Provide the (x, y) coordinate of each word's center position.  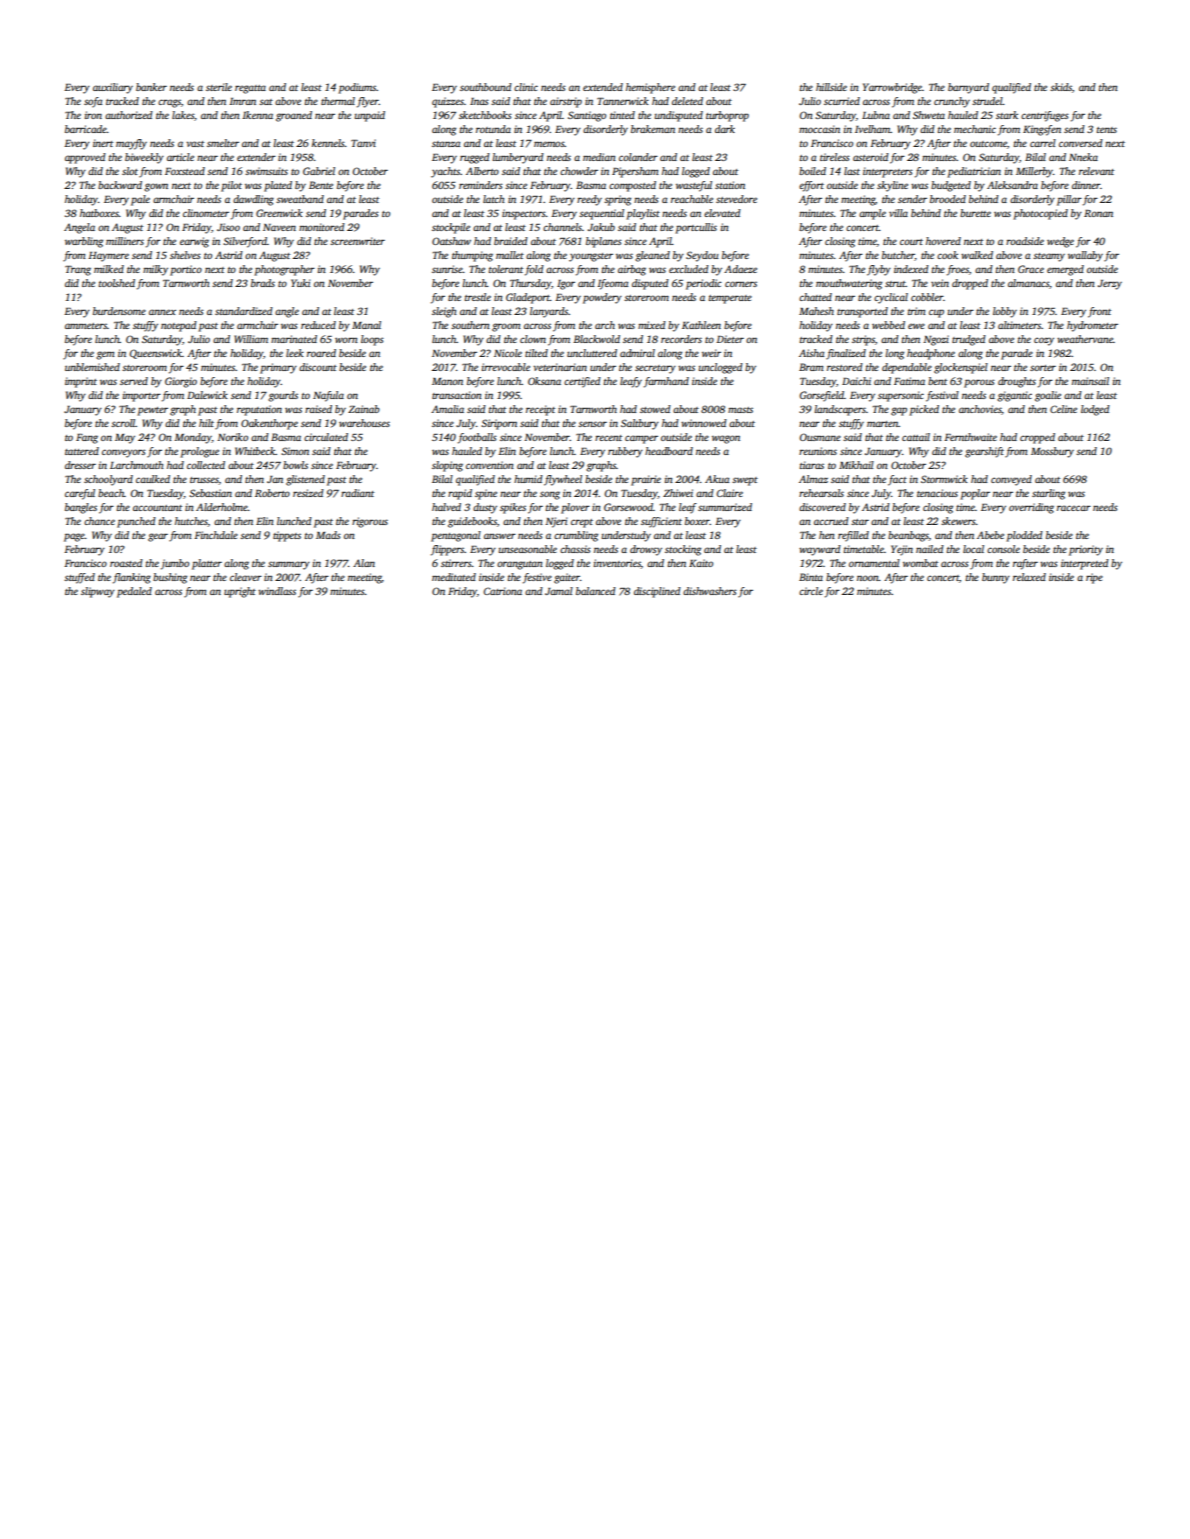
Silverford (245, 242)
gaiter (567, 578)
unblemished (92, 367)
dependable (907, 368)
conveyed (1011, 480)
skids (1061, 87)
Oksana (544, 381)
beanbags (908, 536)
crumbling (576, 536)
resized (308, 493)
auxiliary (113, 88)
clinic (526, 87)
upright (240, 592)
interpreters (888, 172)
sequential (601, 214)
